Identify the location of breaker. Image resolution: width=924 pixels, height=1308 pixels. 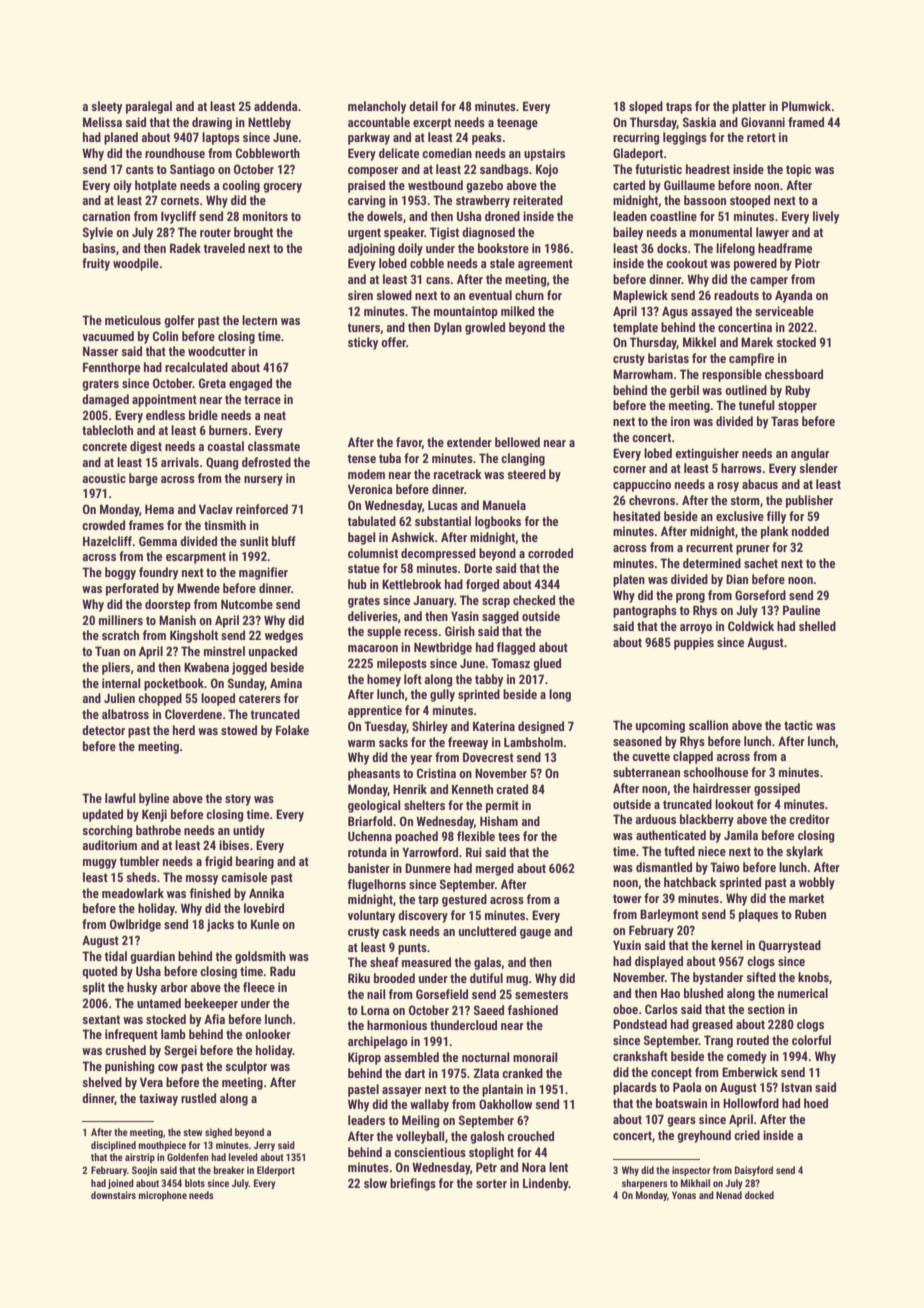
(229, 1170).
